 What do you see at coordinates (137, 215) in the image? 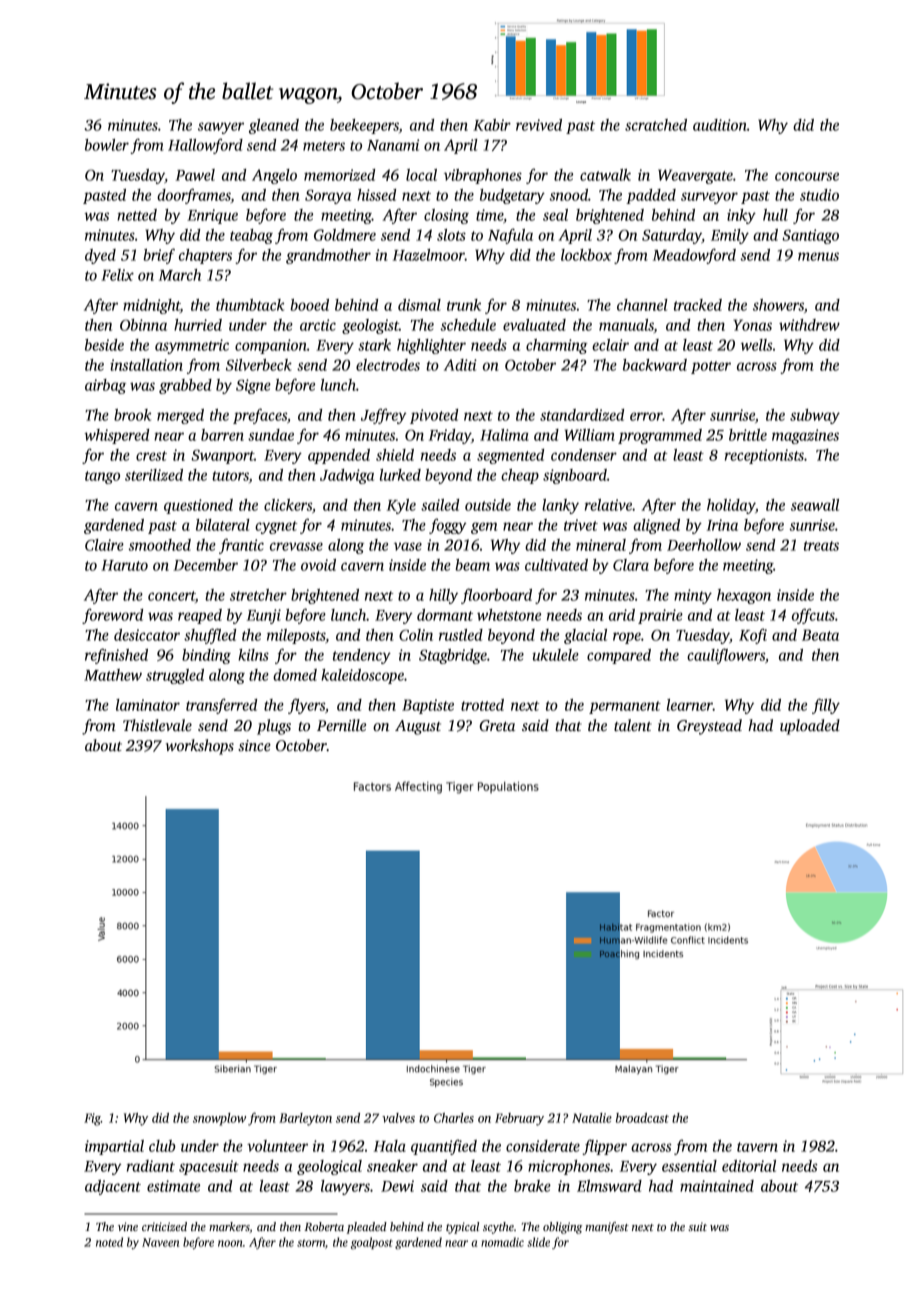
I see `netted` at bounding box center [137, 215].
